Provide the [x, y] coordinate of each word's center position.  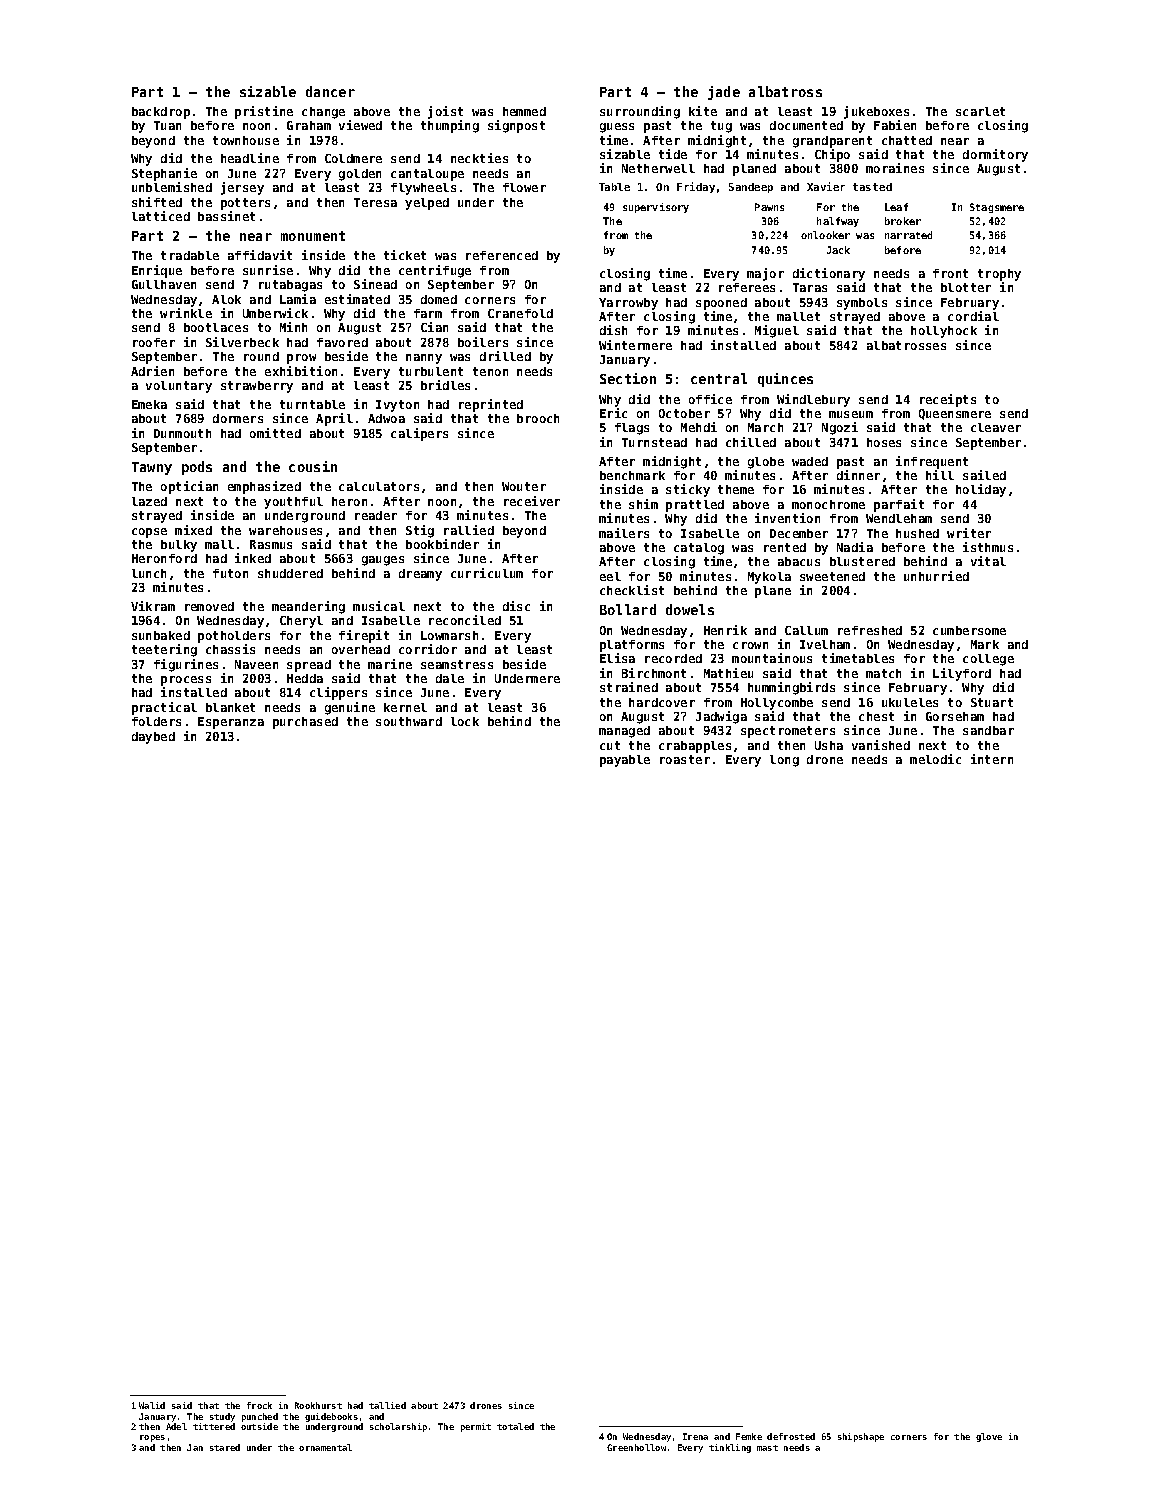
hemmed [524, 111]
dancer [330, 91]
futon [230, 573]
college [988, 660]
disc [516, 606]
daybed [153, 738]
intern [992, 759]
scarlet [980, 111]
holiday [981, 490]
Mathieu [728, 673]
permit [476, 1427]
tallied [387, 1405]
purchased [305, 723]
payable [625, 761]
